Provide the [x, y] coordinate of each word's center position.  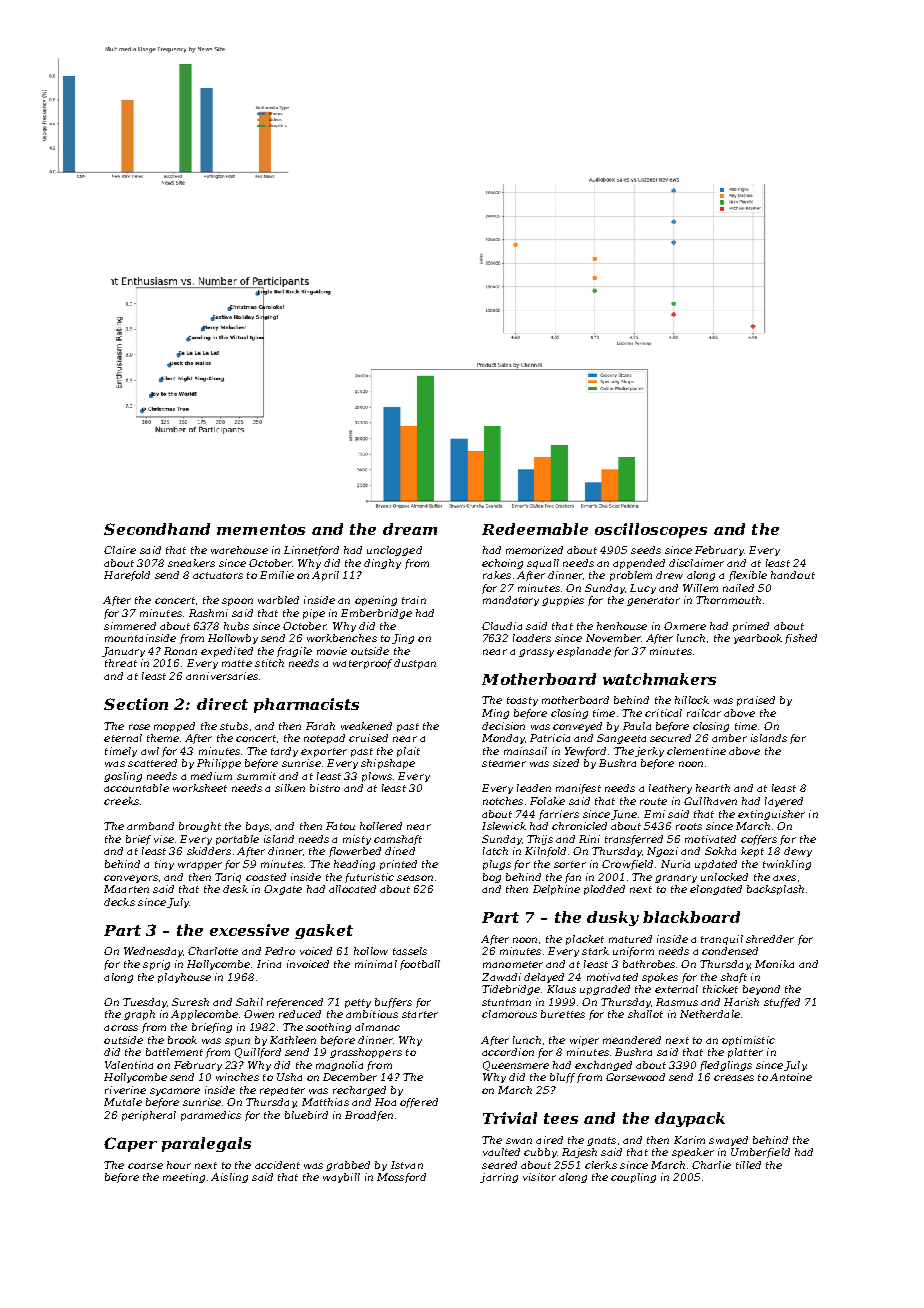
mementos [261, 529]
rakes [497, 575]
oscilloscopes [651, 530]
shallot [645, 1014]
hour [179, 1165]
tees [561, 1118]
